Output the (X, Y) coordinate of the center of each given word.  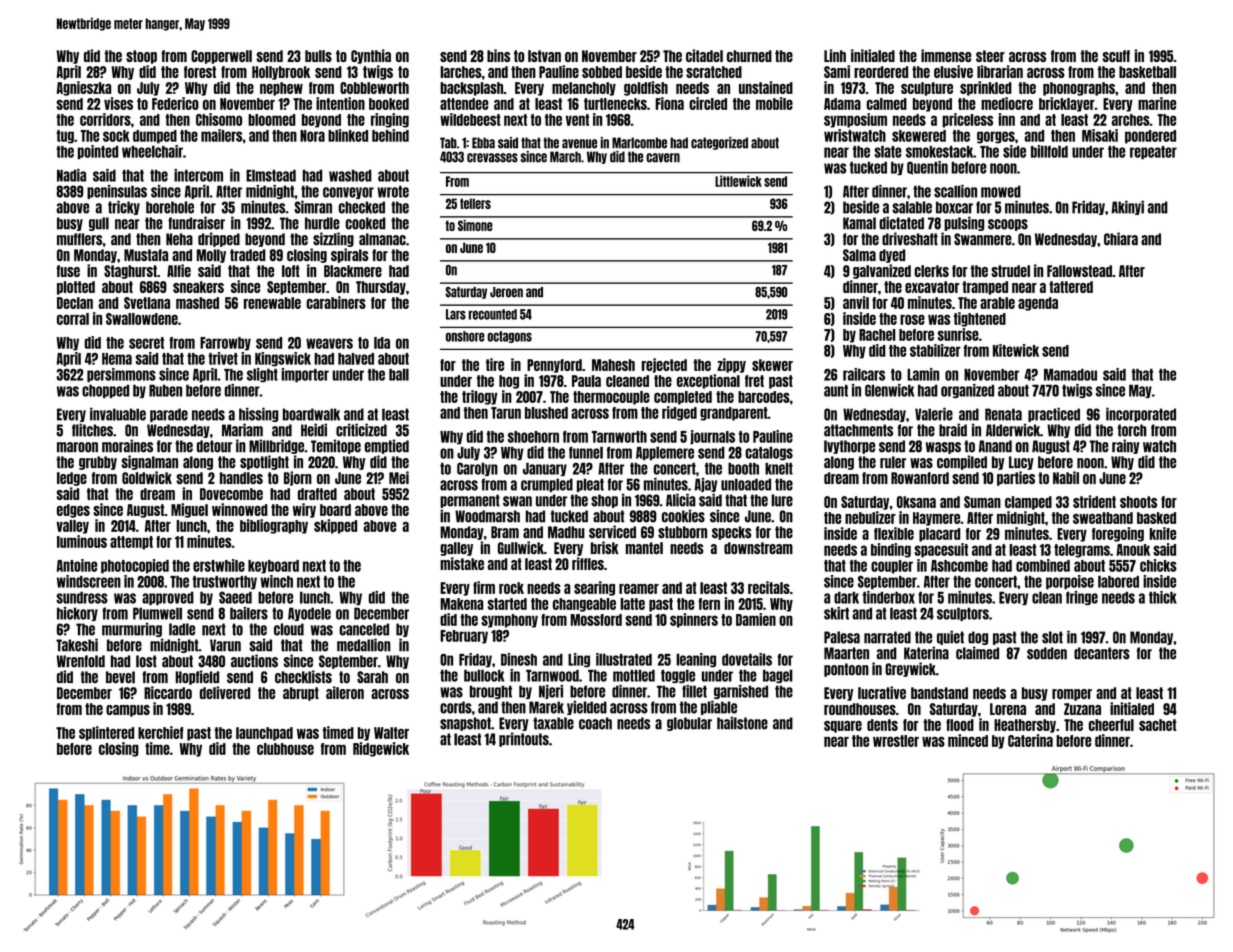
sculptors (963, 614)
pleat (590, 485)
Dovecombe (231, 494)
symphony (509, 621)
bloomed (272, 120)
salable (912, 207)
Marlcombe (639, 143)
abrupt (301, 694)
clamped (1028, 503)
